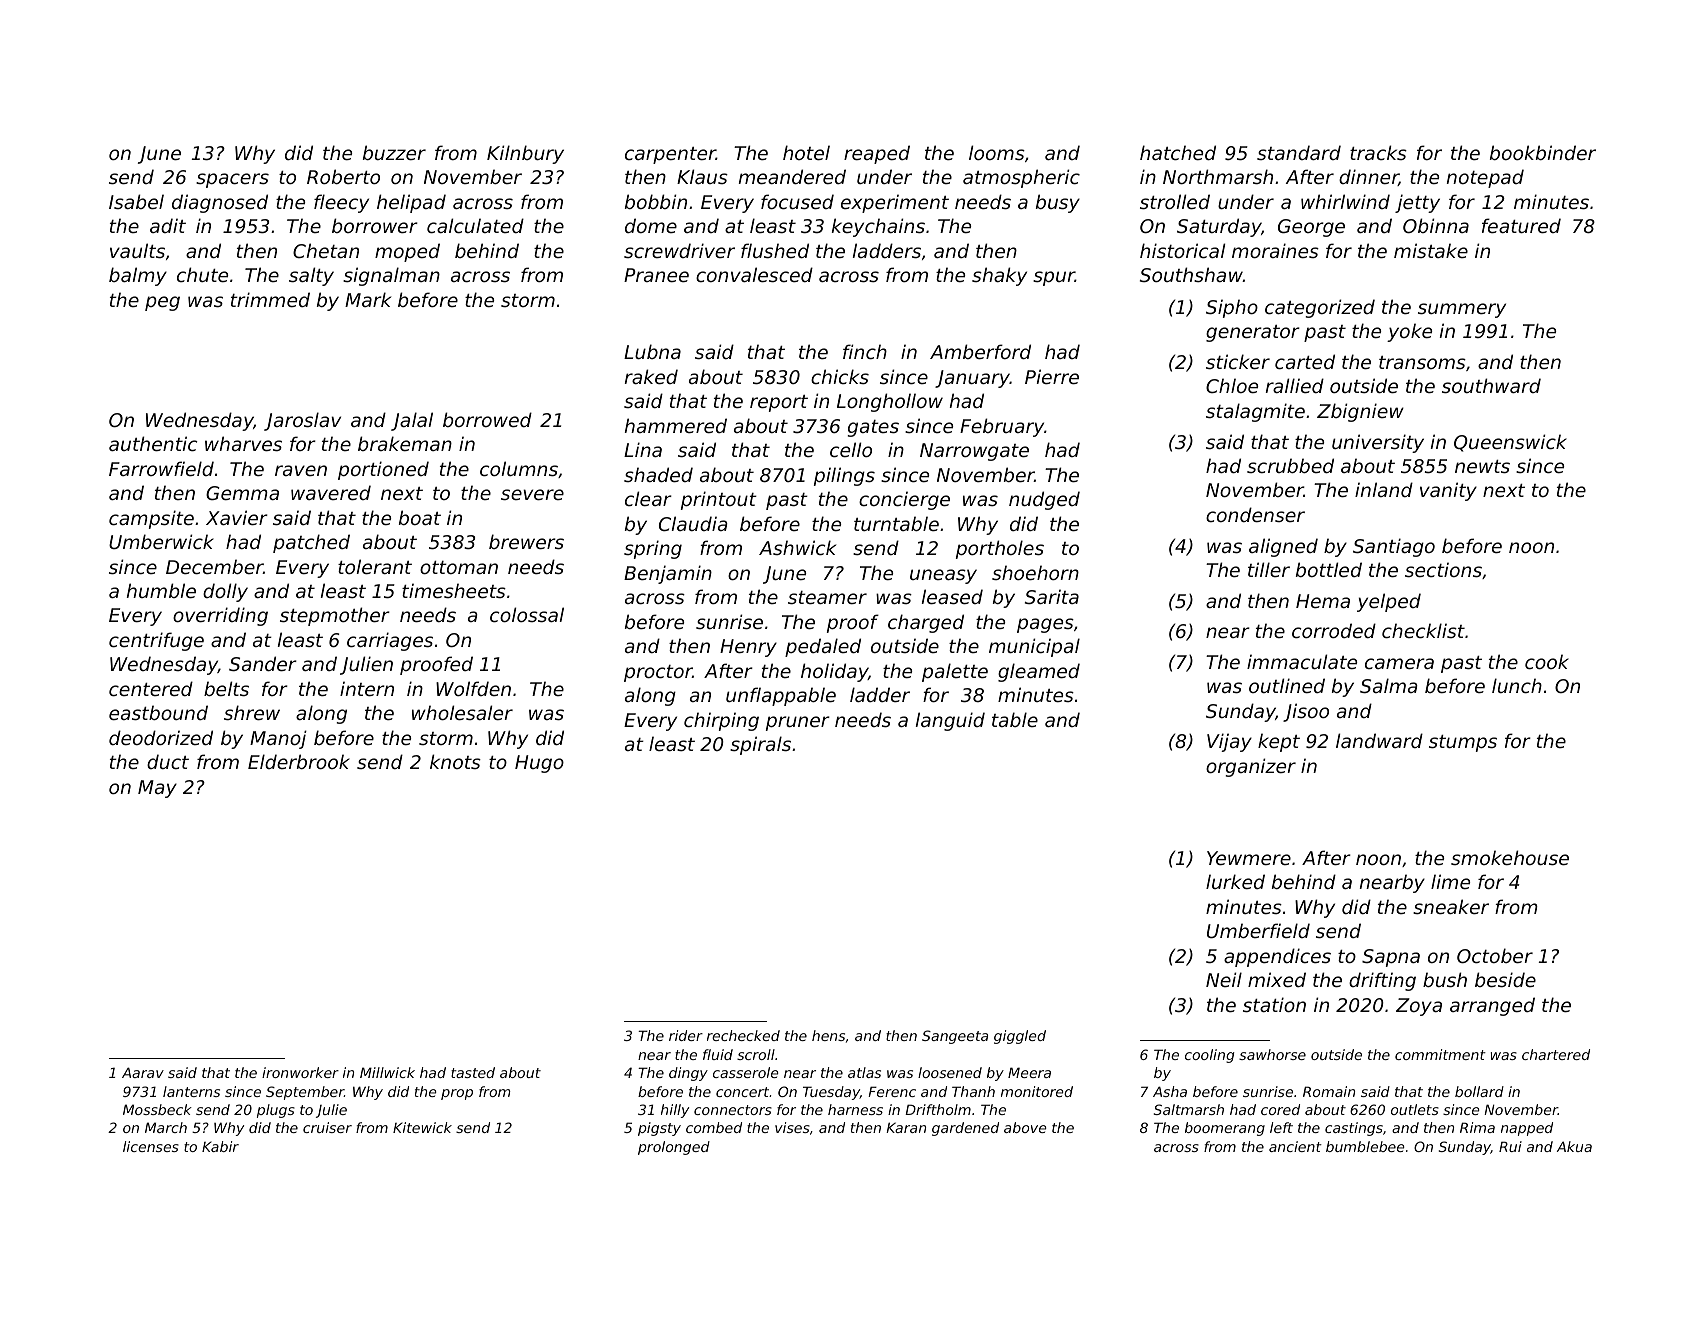  Describe the element at coordinates (997, 152) in the page. I see `looms` at that location.
